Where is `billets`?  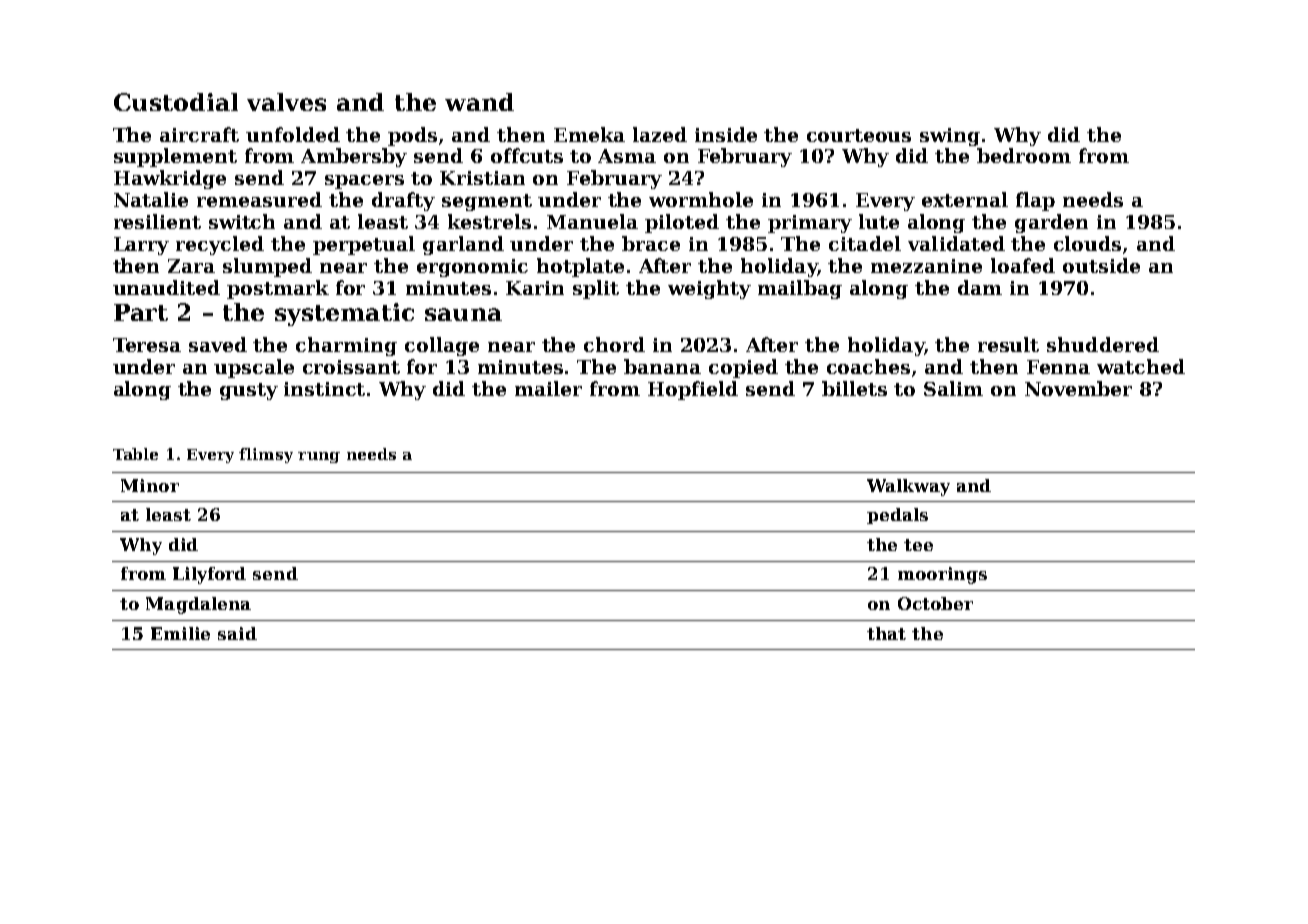
billets is located at coordinates (854, 388).
